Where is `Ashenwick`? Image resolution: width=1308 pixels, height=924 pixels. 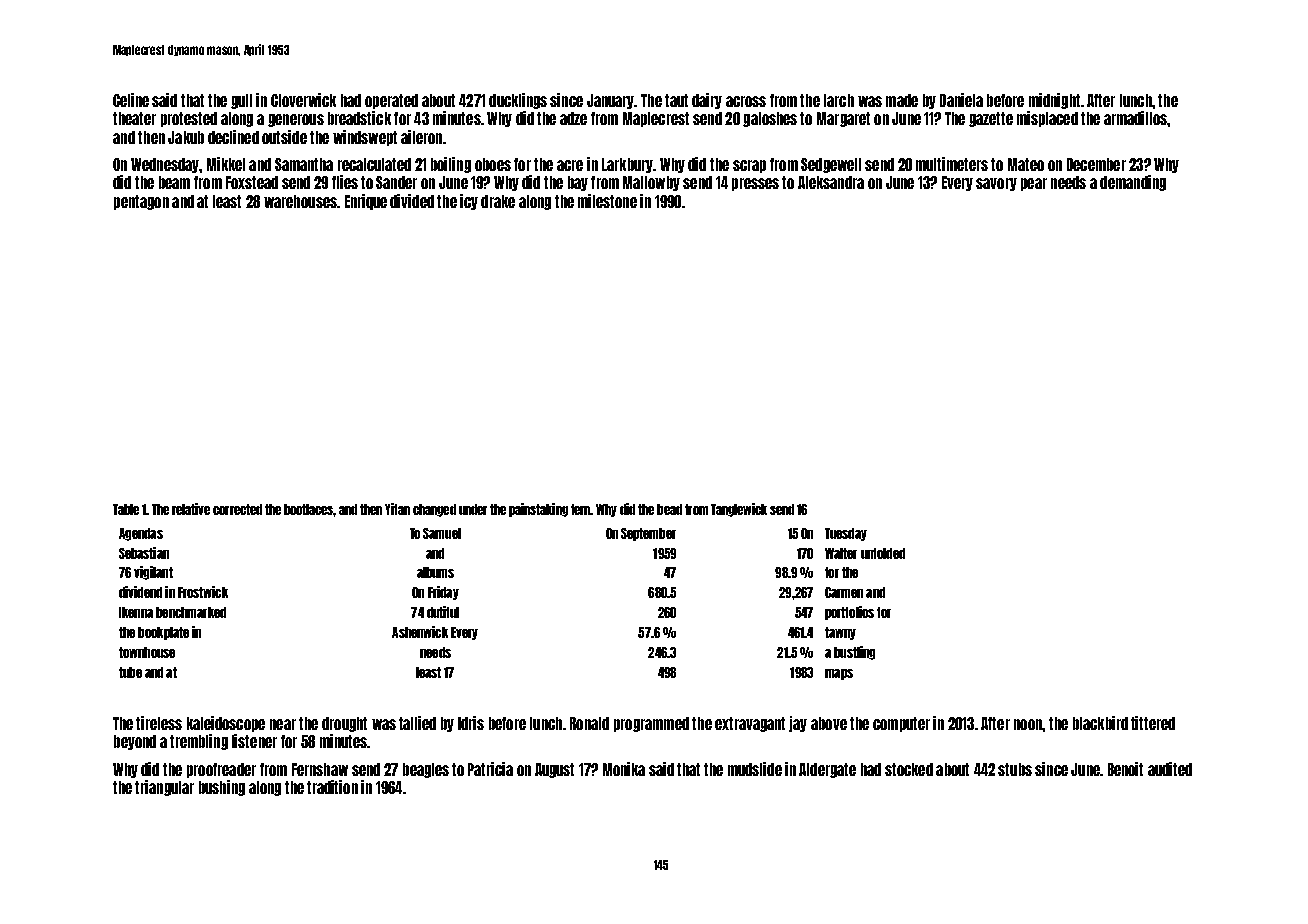
Ashenwick is located at coordinates (420, 632).
